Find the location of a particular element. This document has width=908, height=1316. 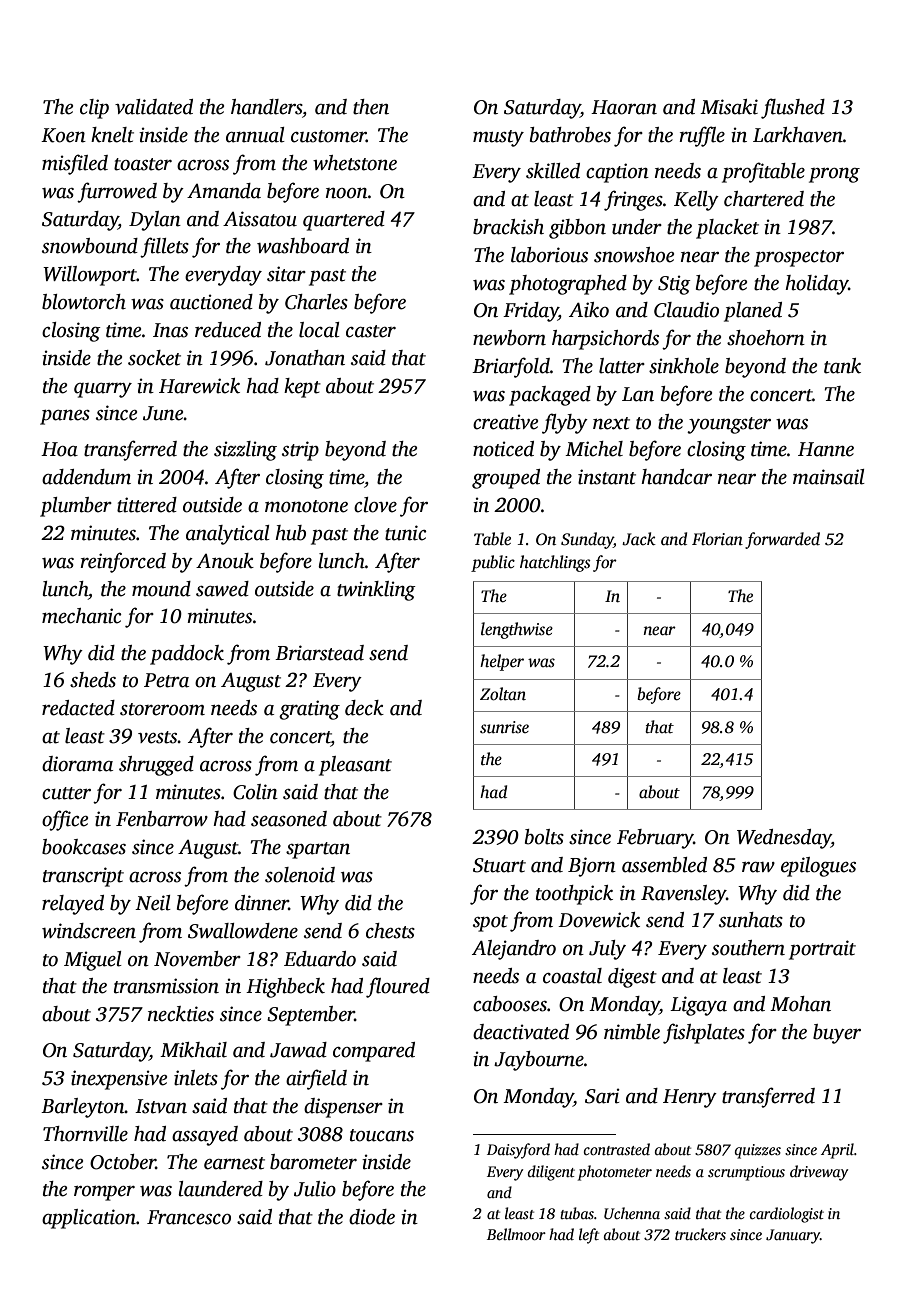

toaster is located at coordinates (143, 164).
